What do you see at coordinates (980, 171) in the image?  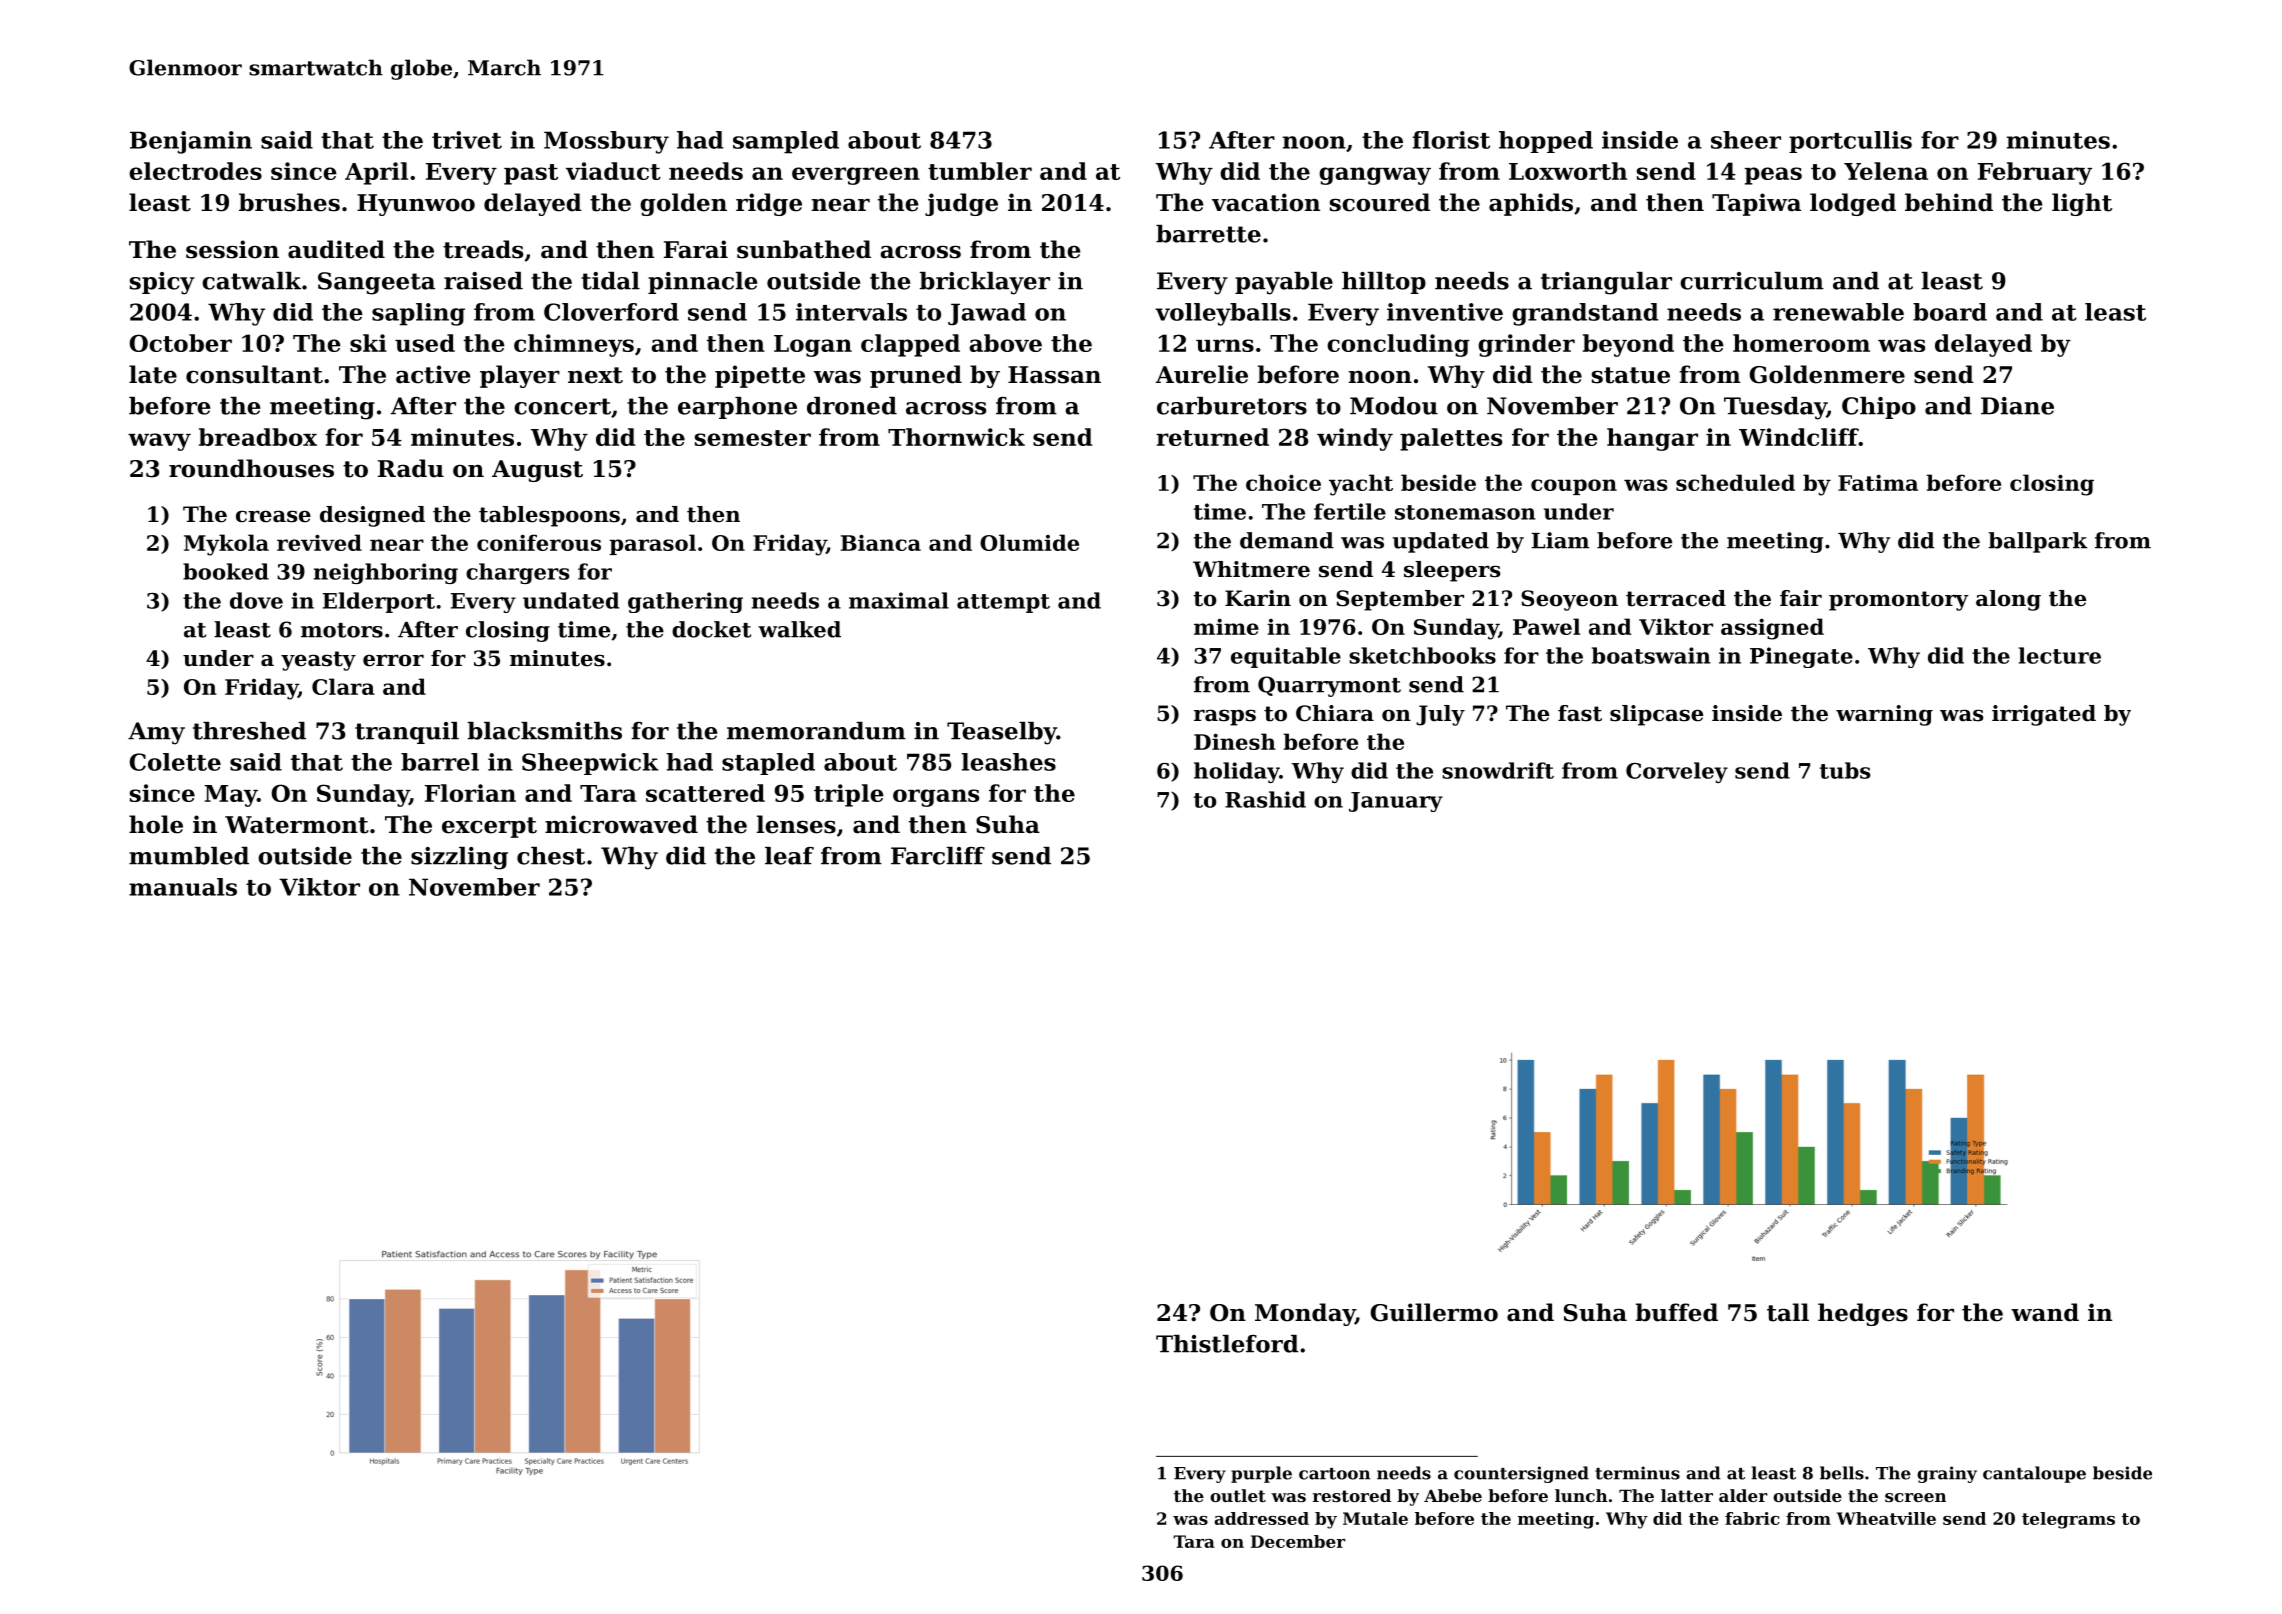 I see `tumbler` at bounding box center [980, 171].
